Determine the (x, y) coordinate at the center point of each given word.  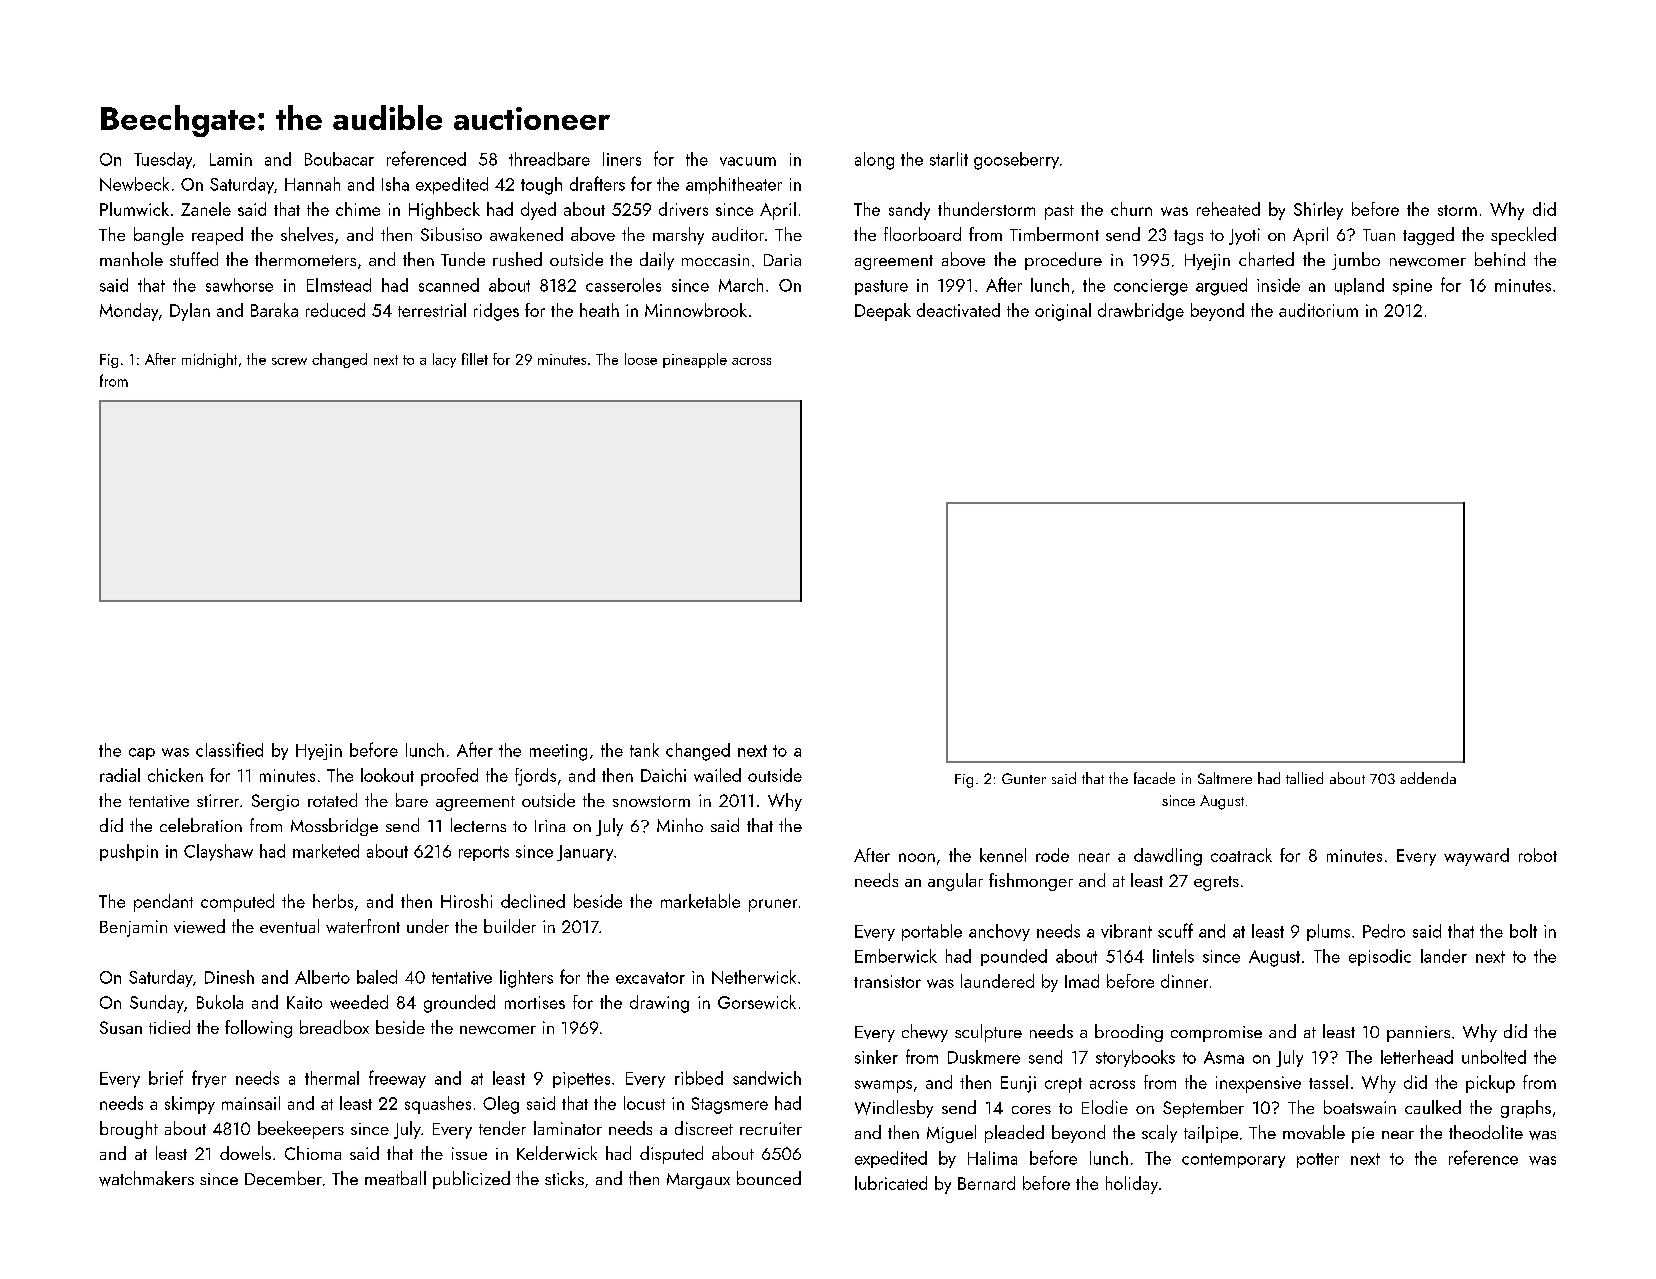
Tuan (1379, 235)
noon (917, 857)
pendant (163, 903)
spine (1412, 287)
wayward (1476, 857)
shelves (307, 234)
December (283, 1178)
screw (289, 361)
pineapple (695, 360)
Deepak (883, 312)
